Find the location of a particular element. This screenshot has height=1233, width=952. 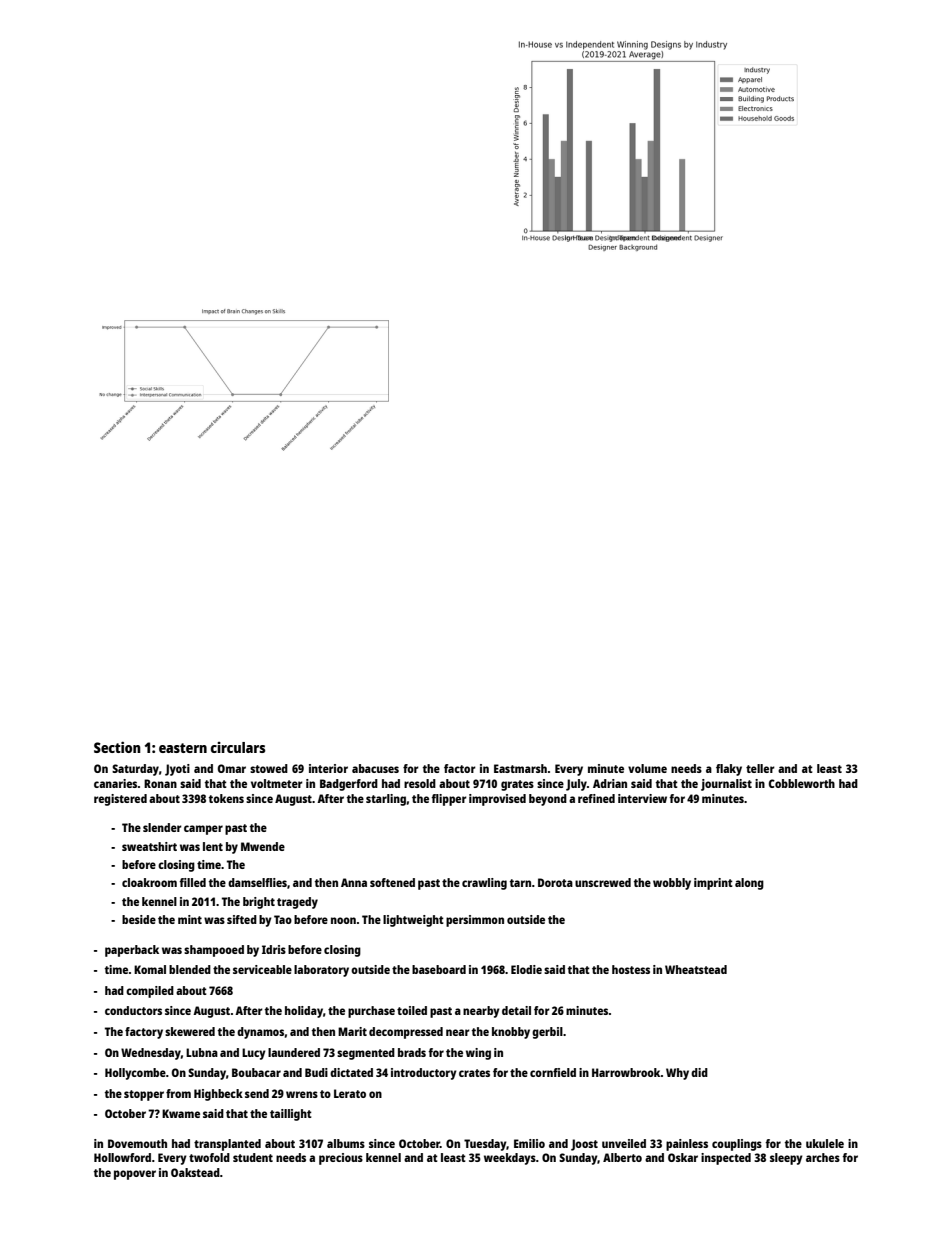

popover is located at coordinates (135, 1175).
